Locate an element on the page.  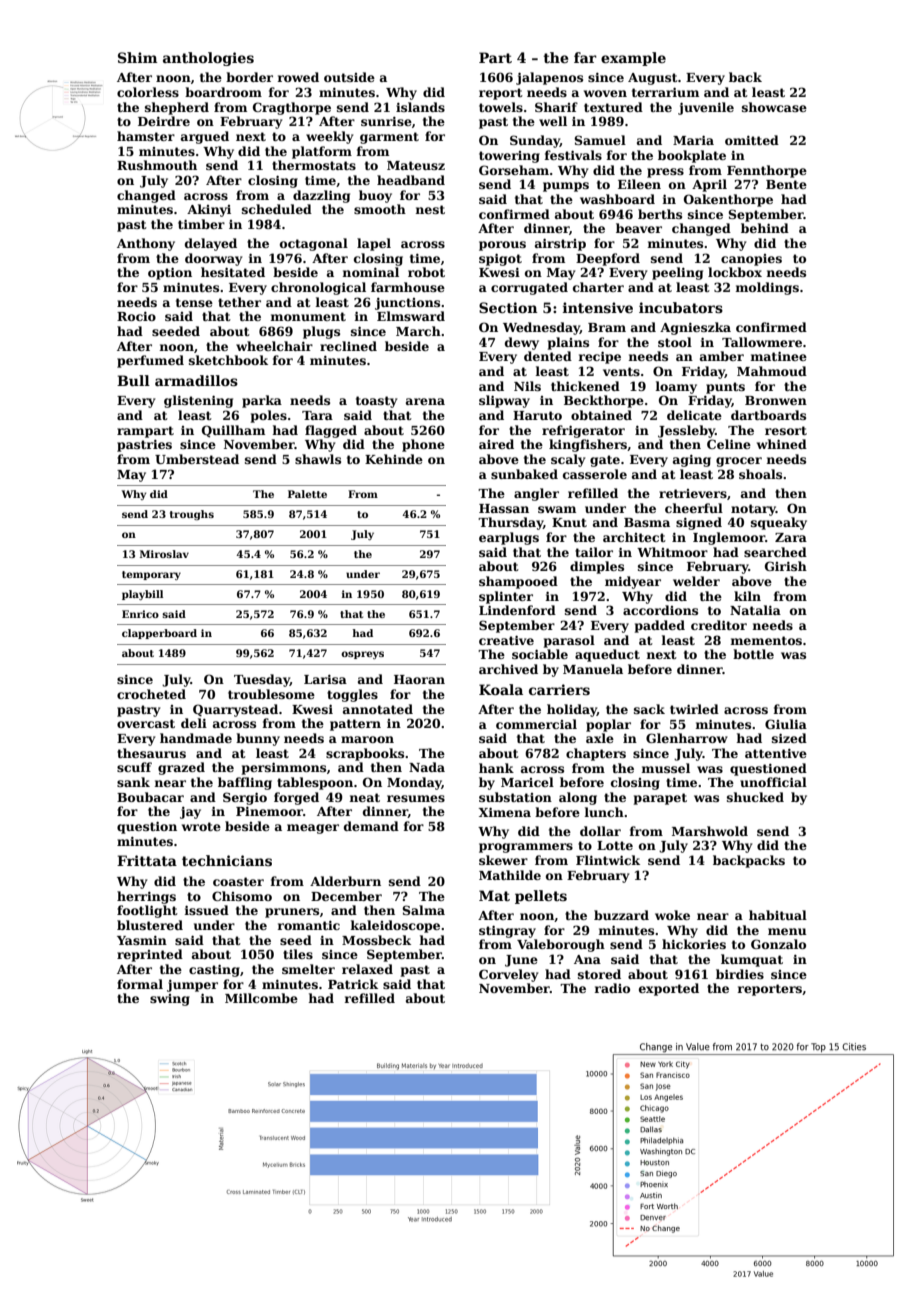
programmers is located at coordinates (526, 848).
